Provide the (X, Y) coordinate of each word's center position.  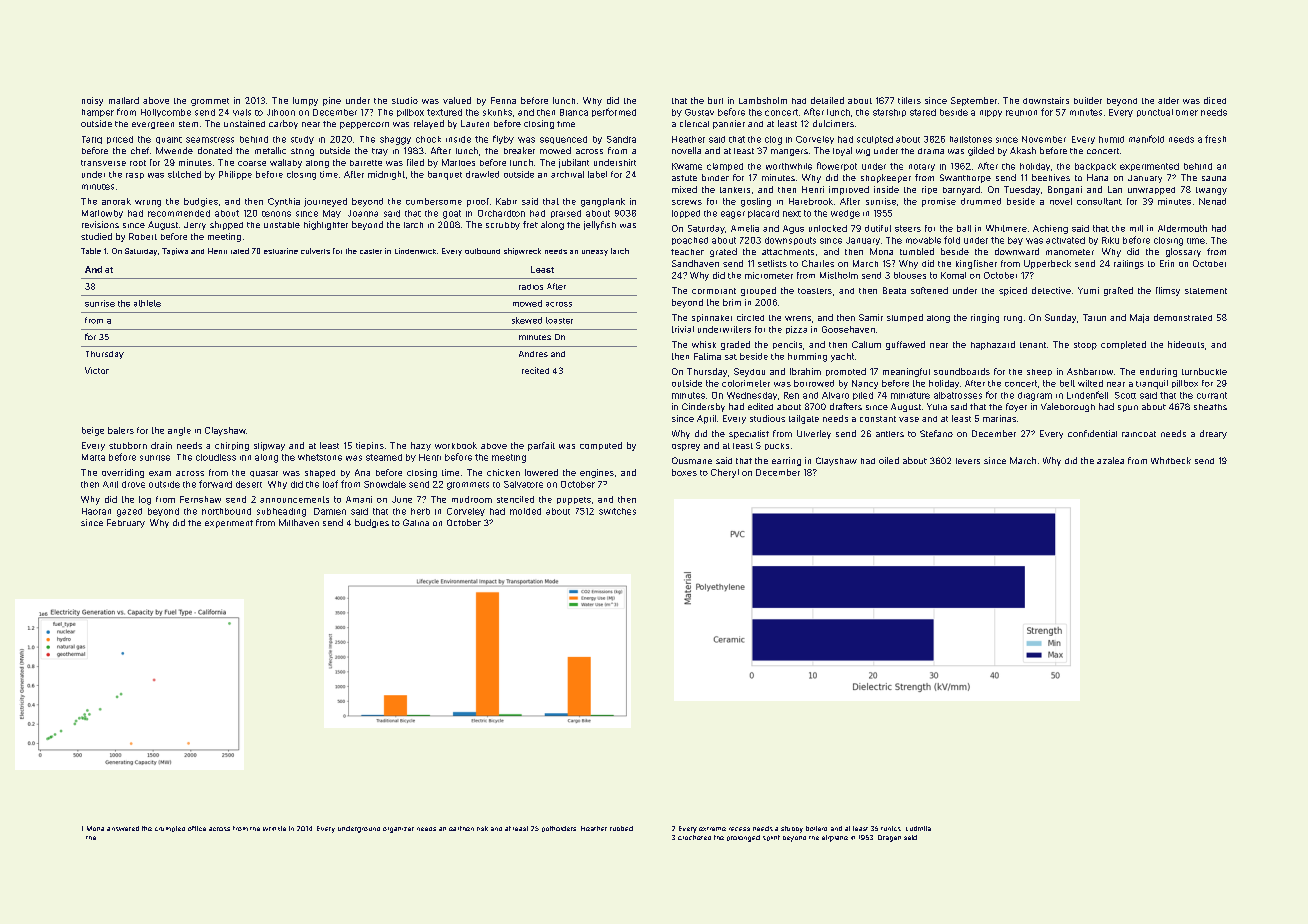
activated (1065, 240)
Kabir (506, 201)
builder (1088, 100)
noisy (92, 101)
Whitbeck (1171, 460)
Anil (110, 484)
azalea (1110, 460)
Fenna (503, 100)
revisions (100, 224)
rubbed (621, 828)
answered (123, 828)
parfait (541, 446)
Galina (416, 522)
